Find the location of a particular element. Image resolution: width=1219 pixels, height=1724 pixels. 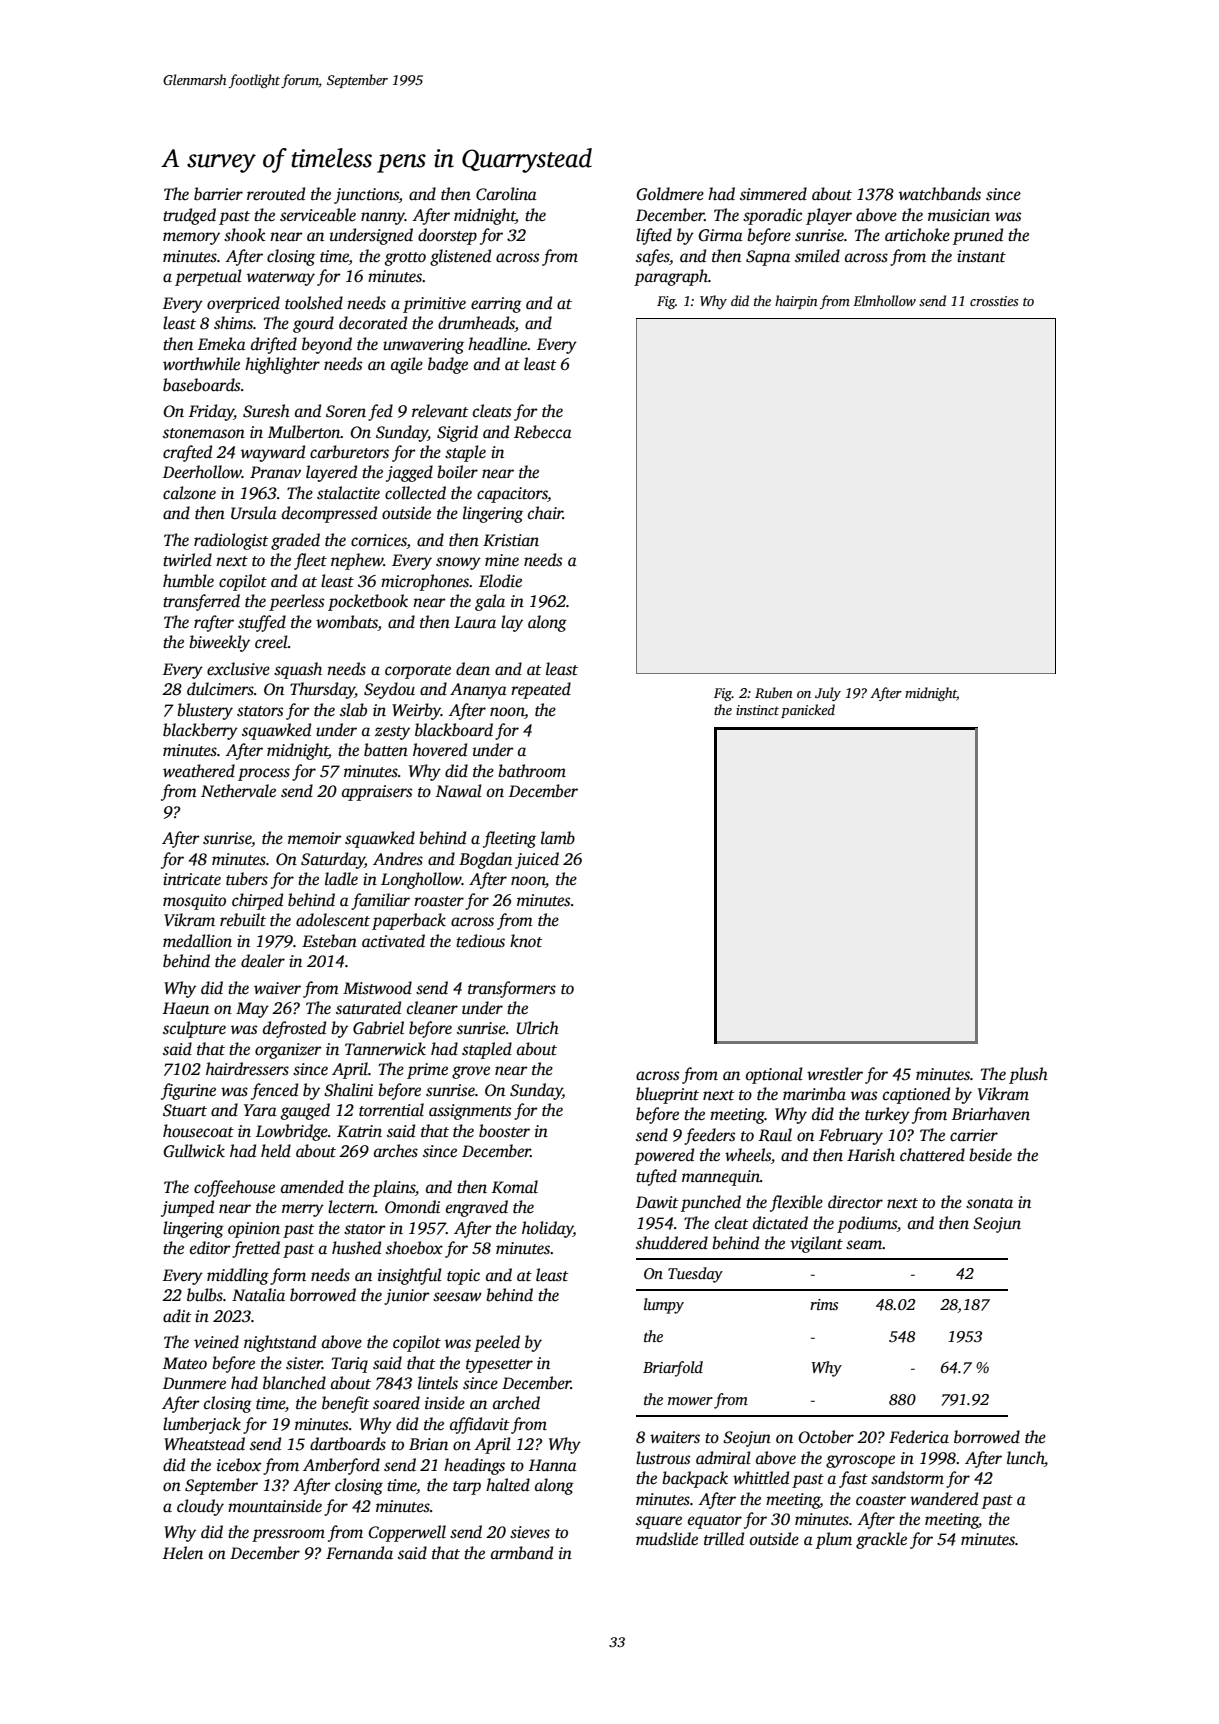

rerouted is located at coordinates (276, 194).
